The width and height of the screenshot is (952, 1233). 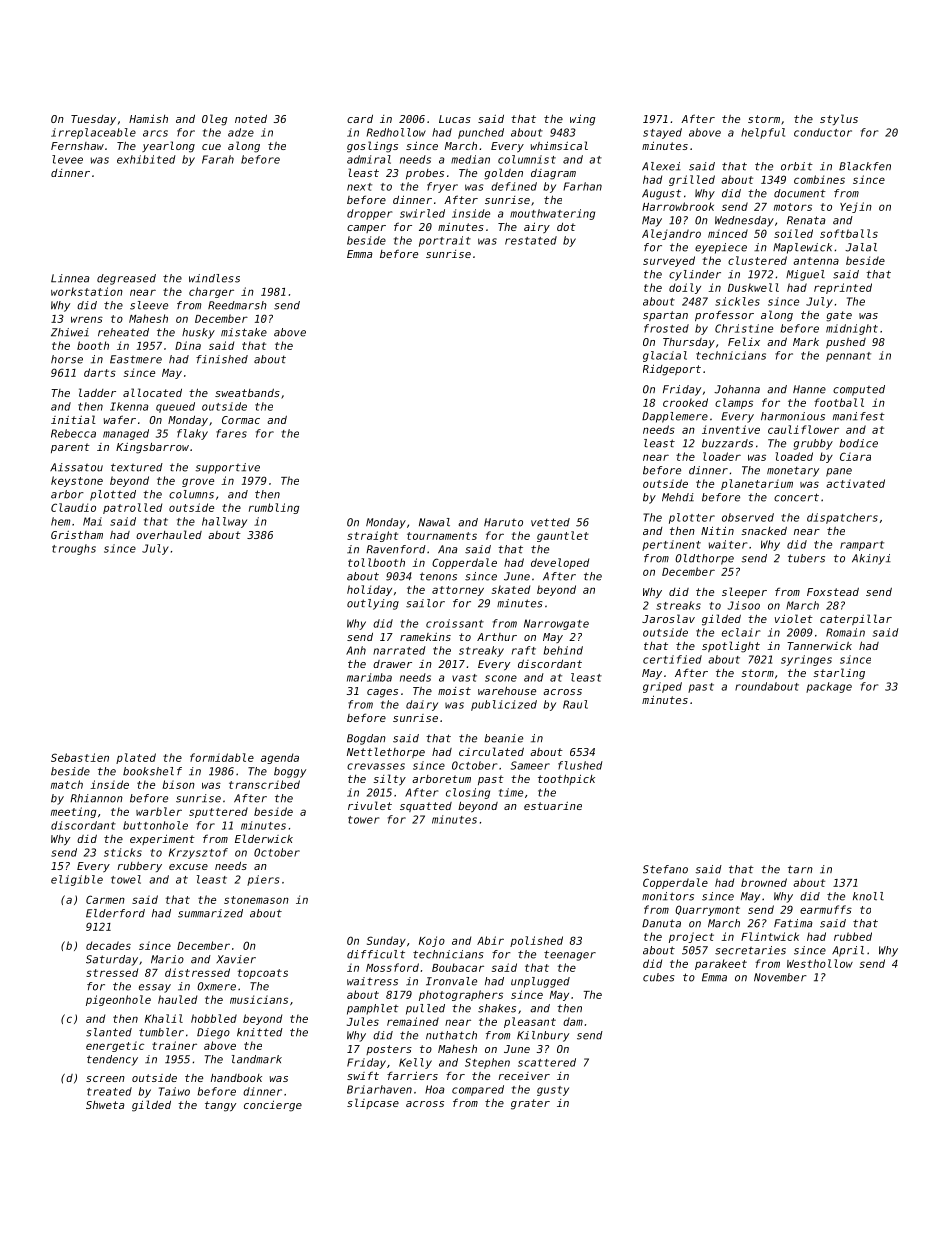 What do you see at coordinates (458, 967) in the screenshot?
I see `Boubacar` at bounding box center [458, 967].
